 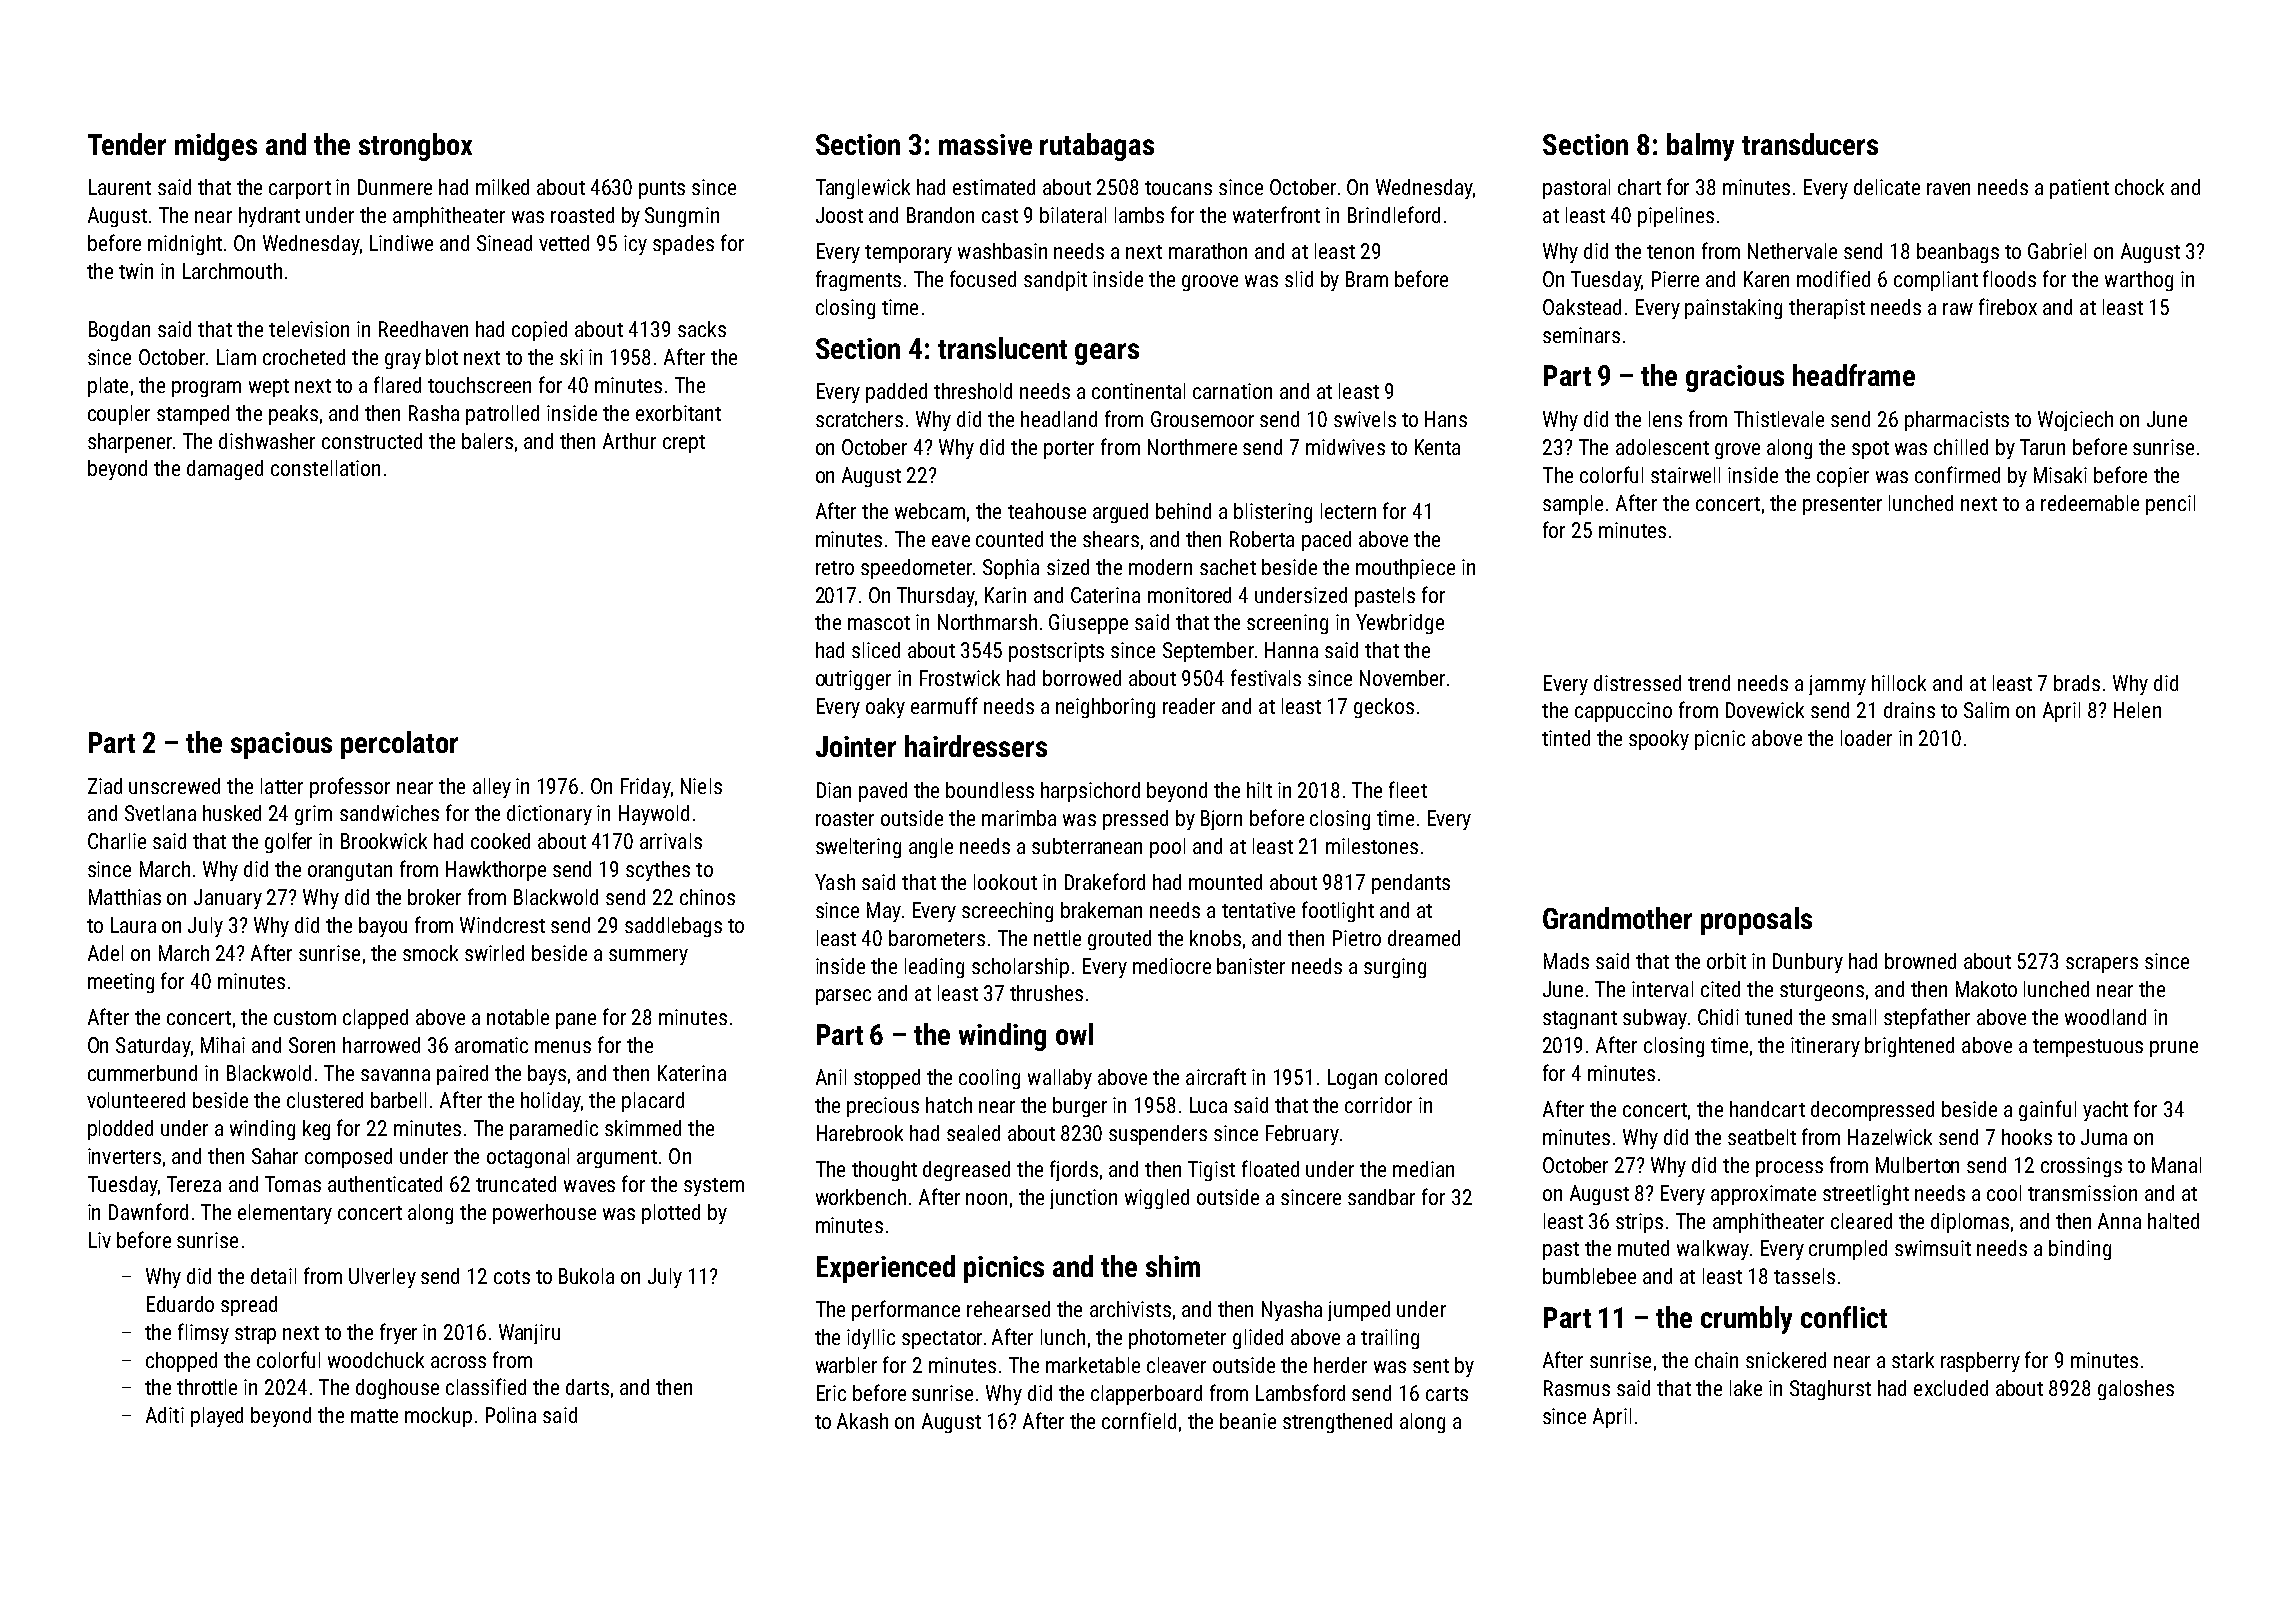 What do you see at coordinates (395, 187) in the document?
I see `Dunmere` at bounding box center [395, 187].
